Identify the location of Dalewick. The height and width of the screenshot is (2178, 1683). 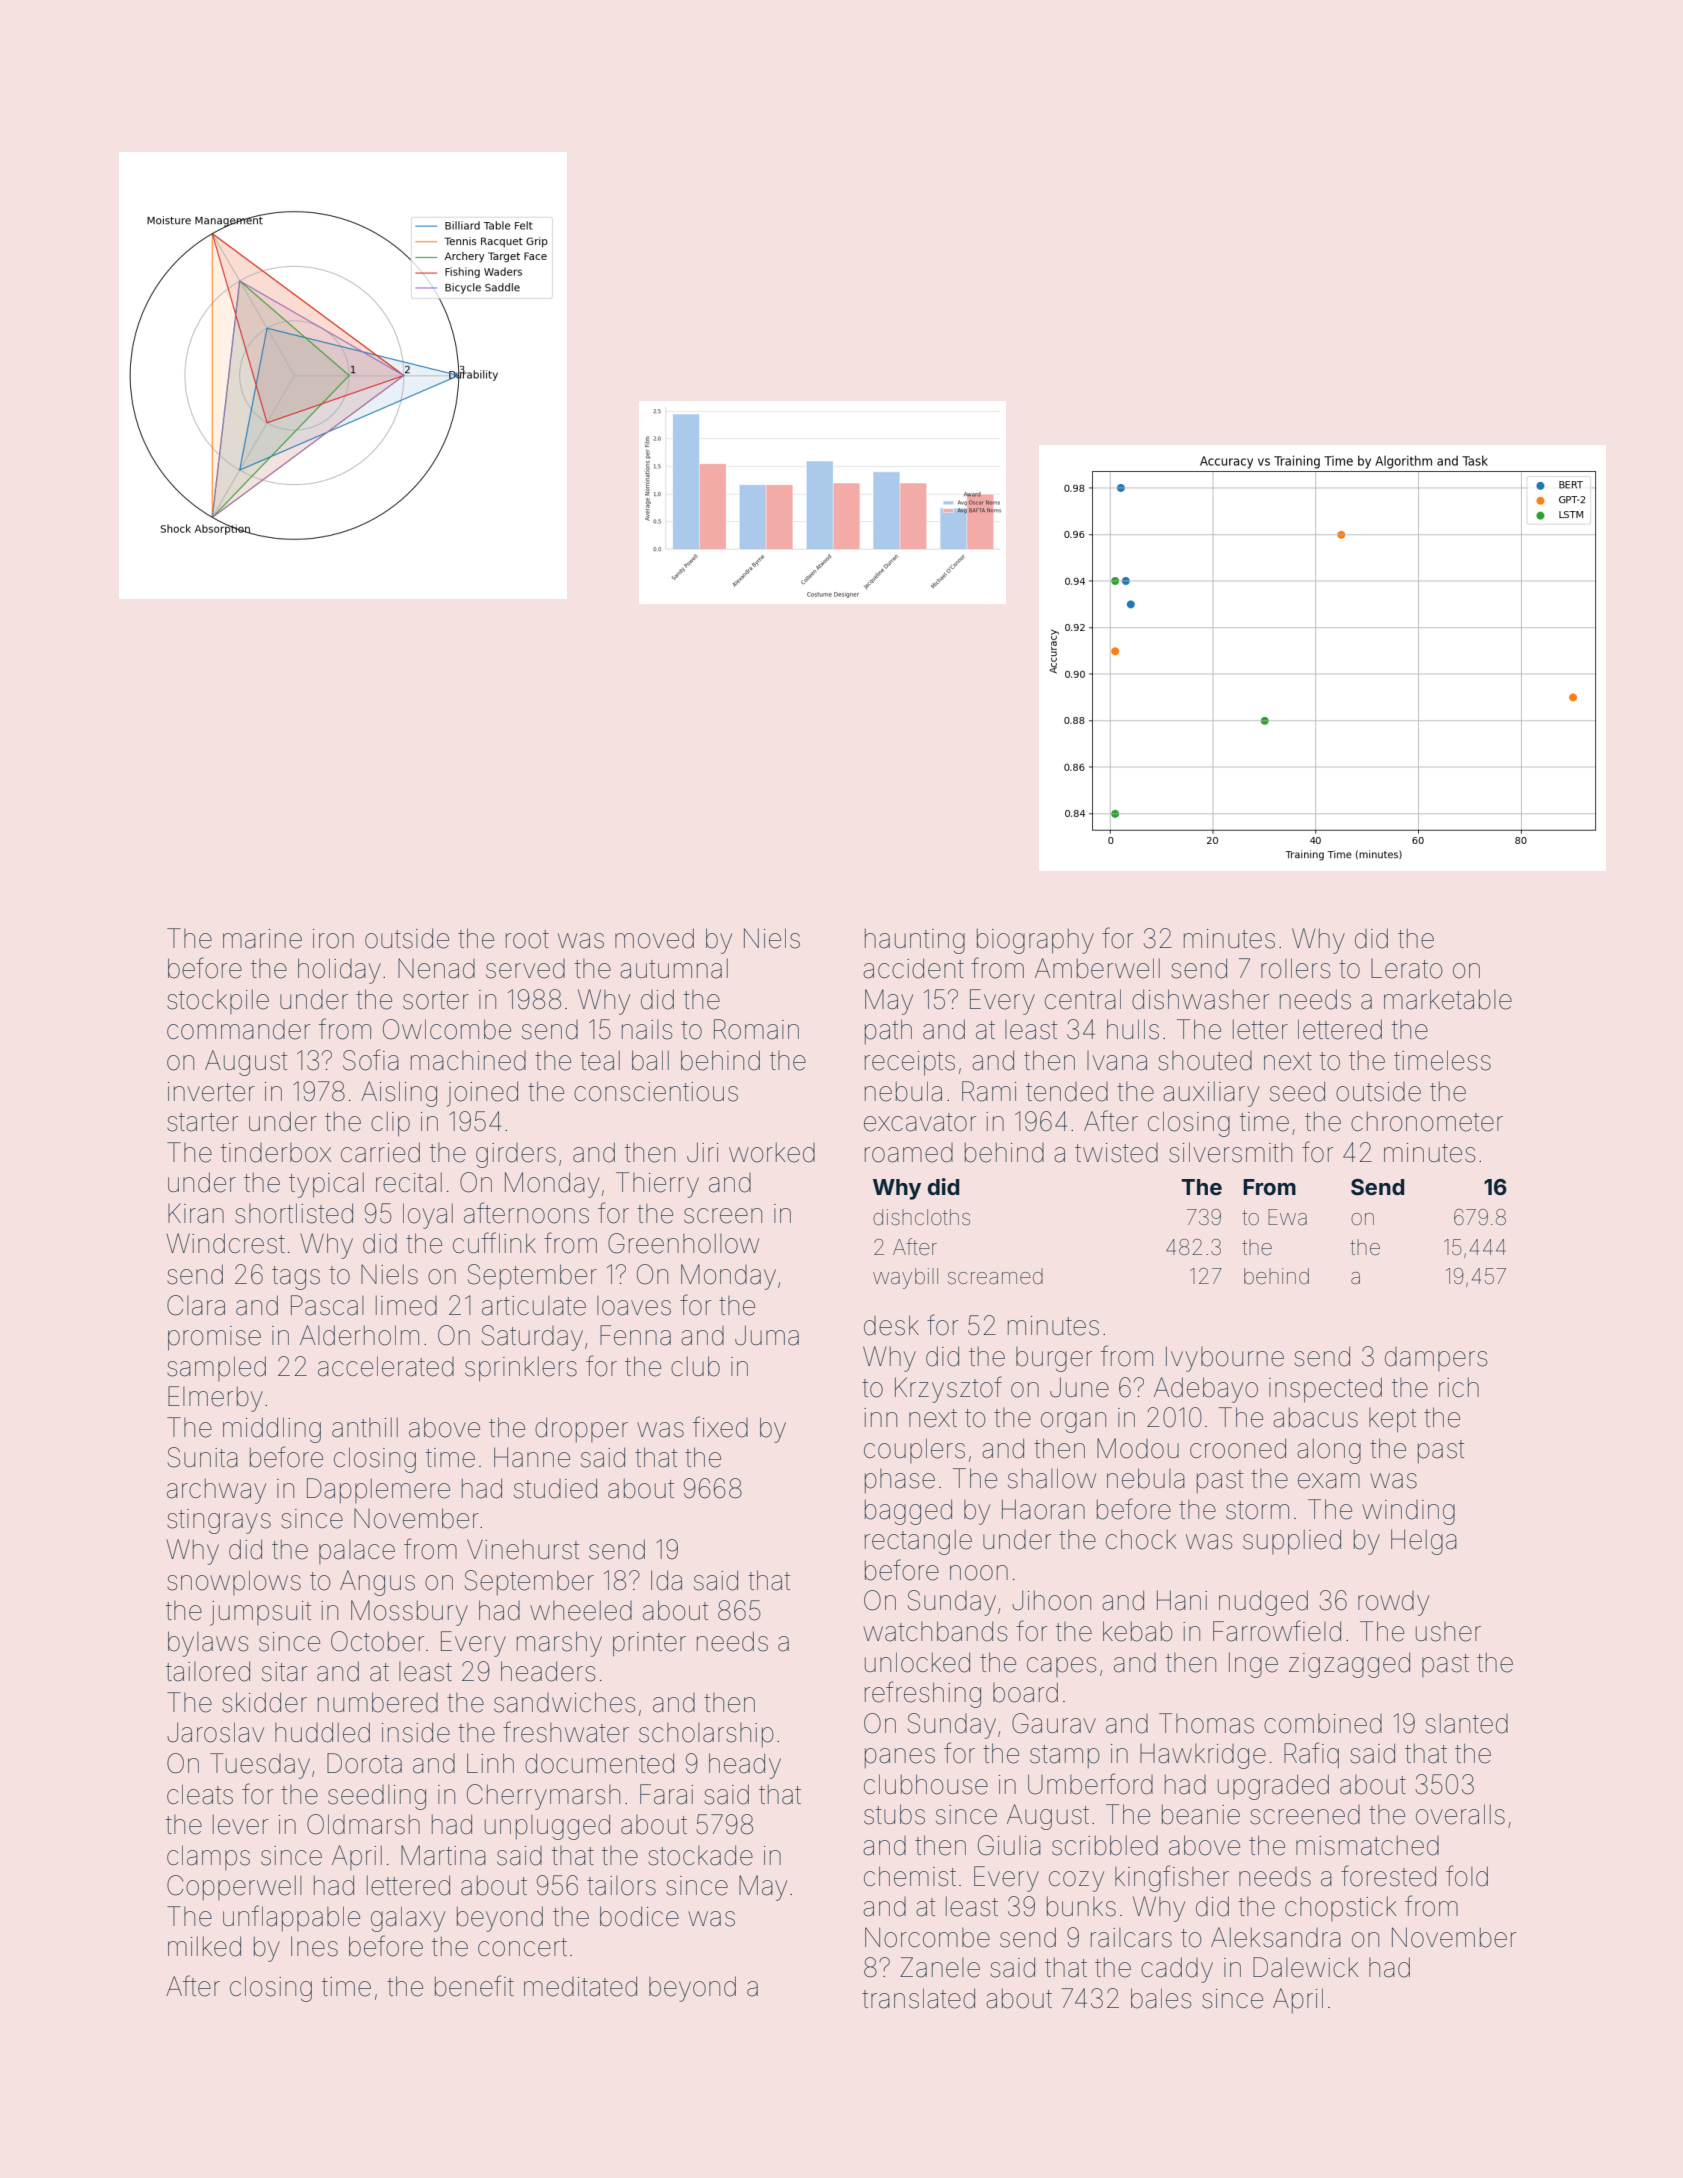
(1305, 1967).
